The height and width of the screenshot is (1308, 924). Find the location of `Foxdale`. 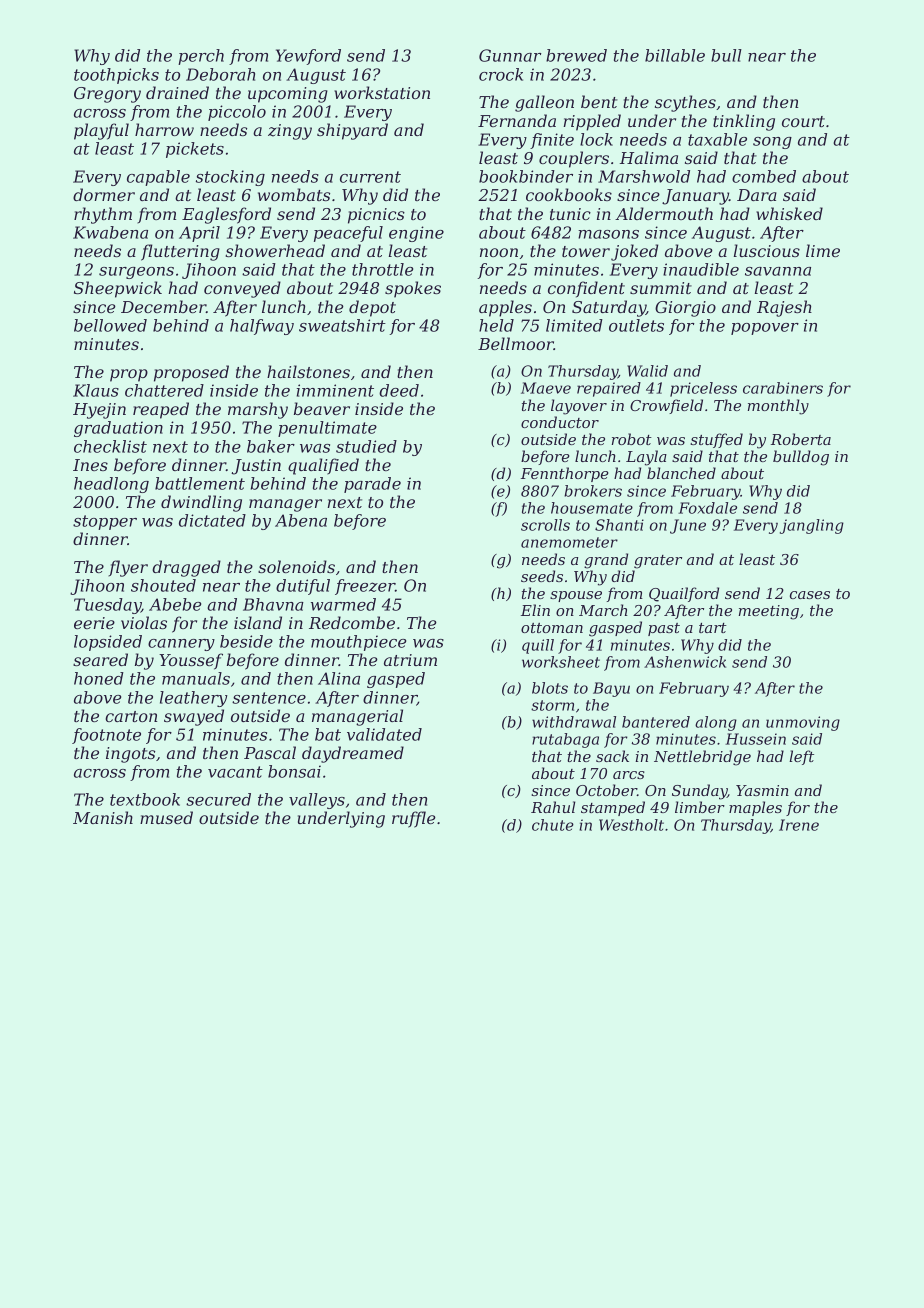

Foxdale is located at coordinates (707, 508).
